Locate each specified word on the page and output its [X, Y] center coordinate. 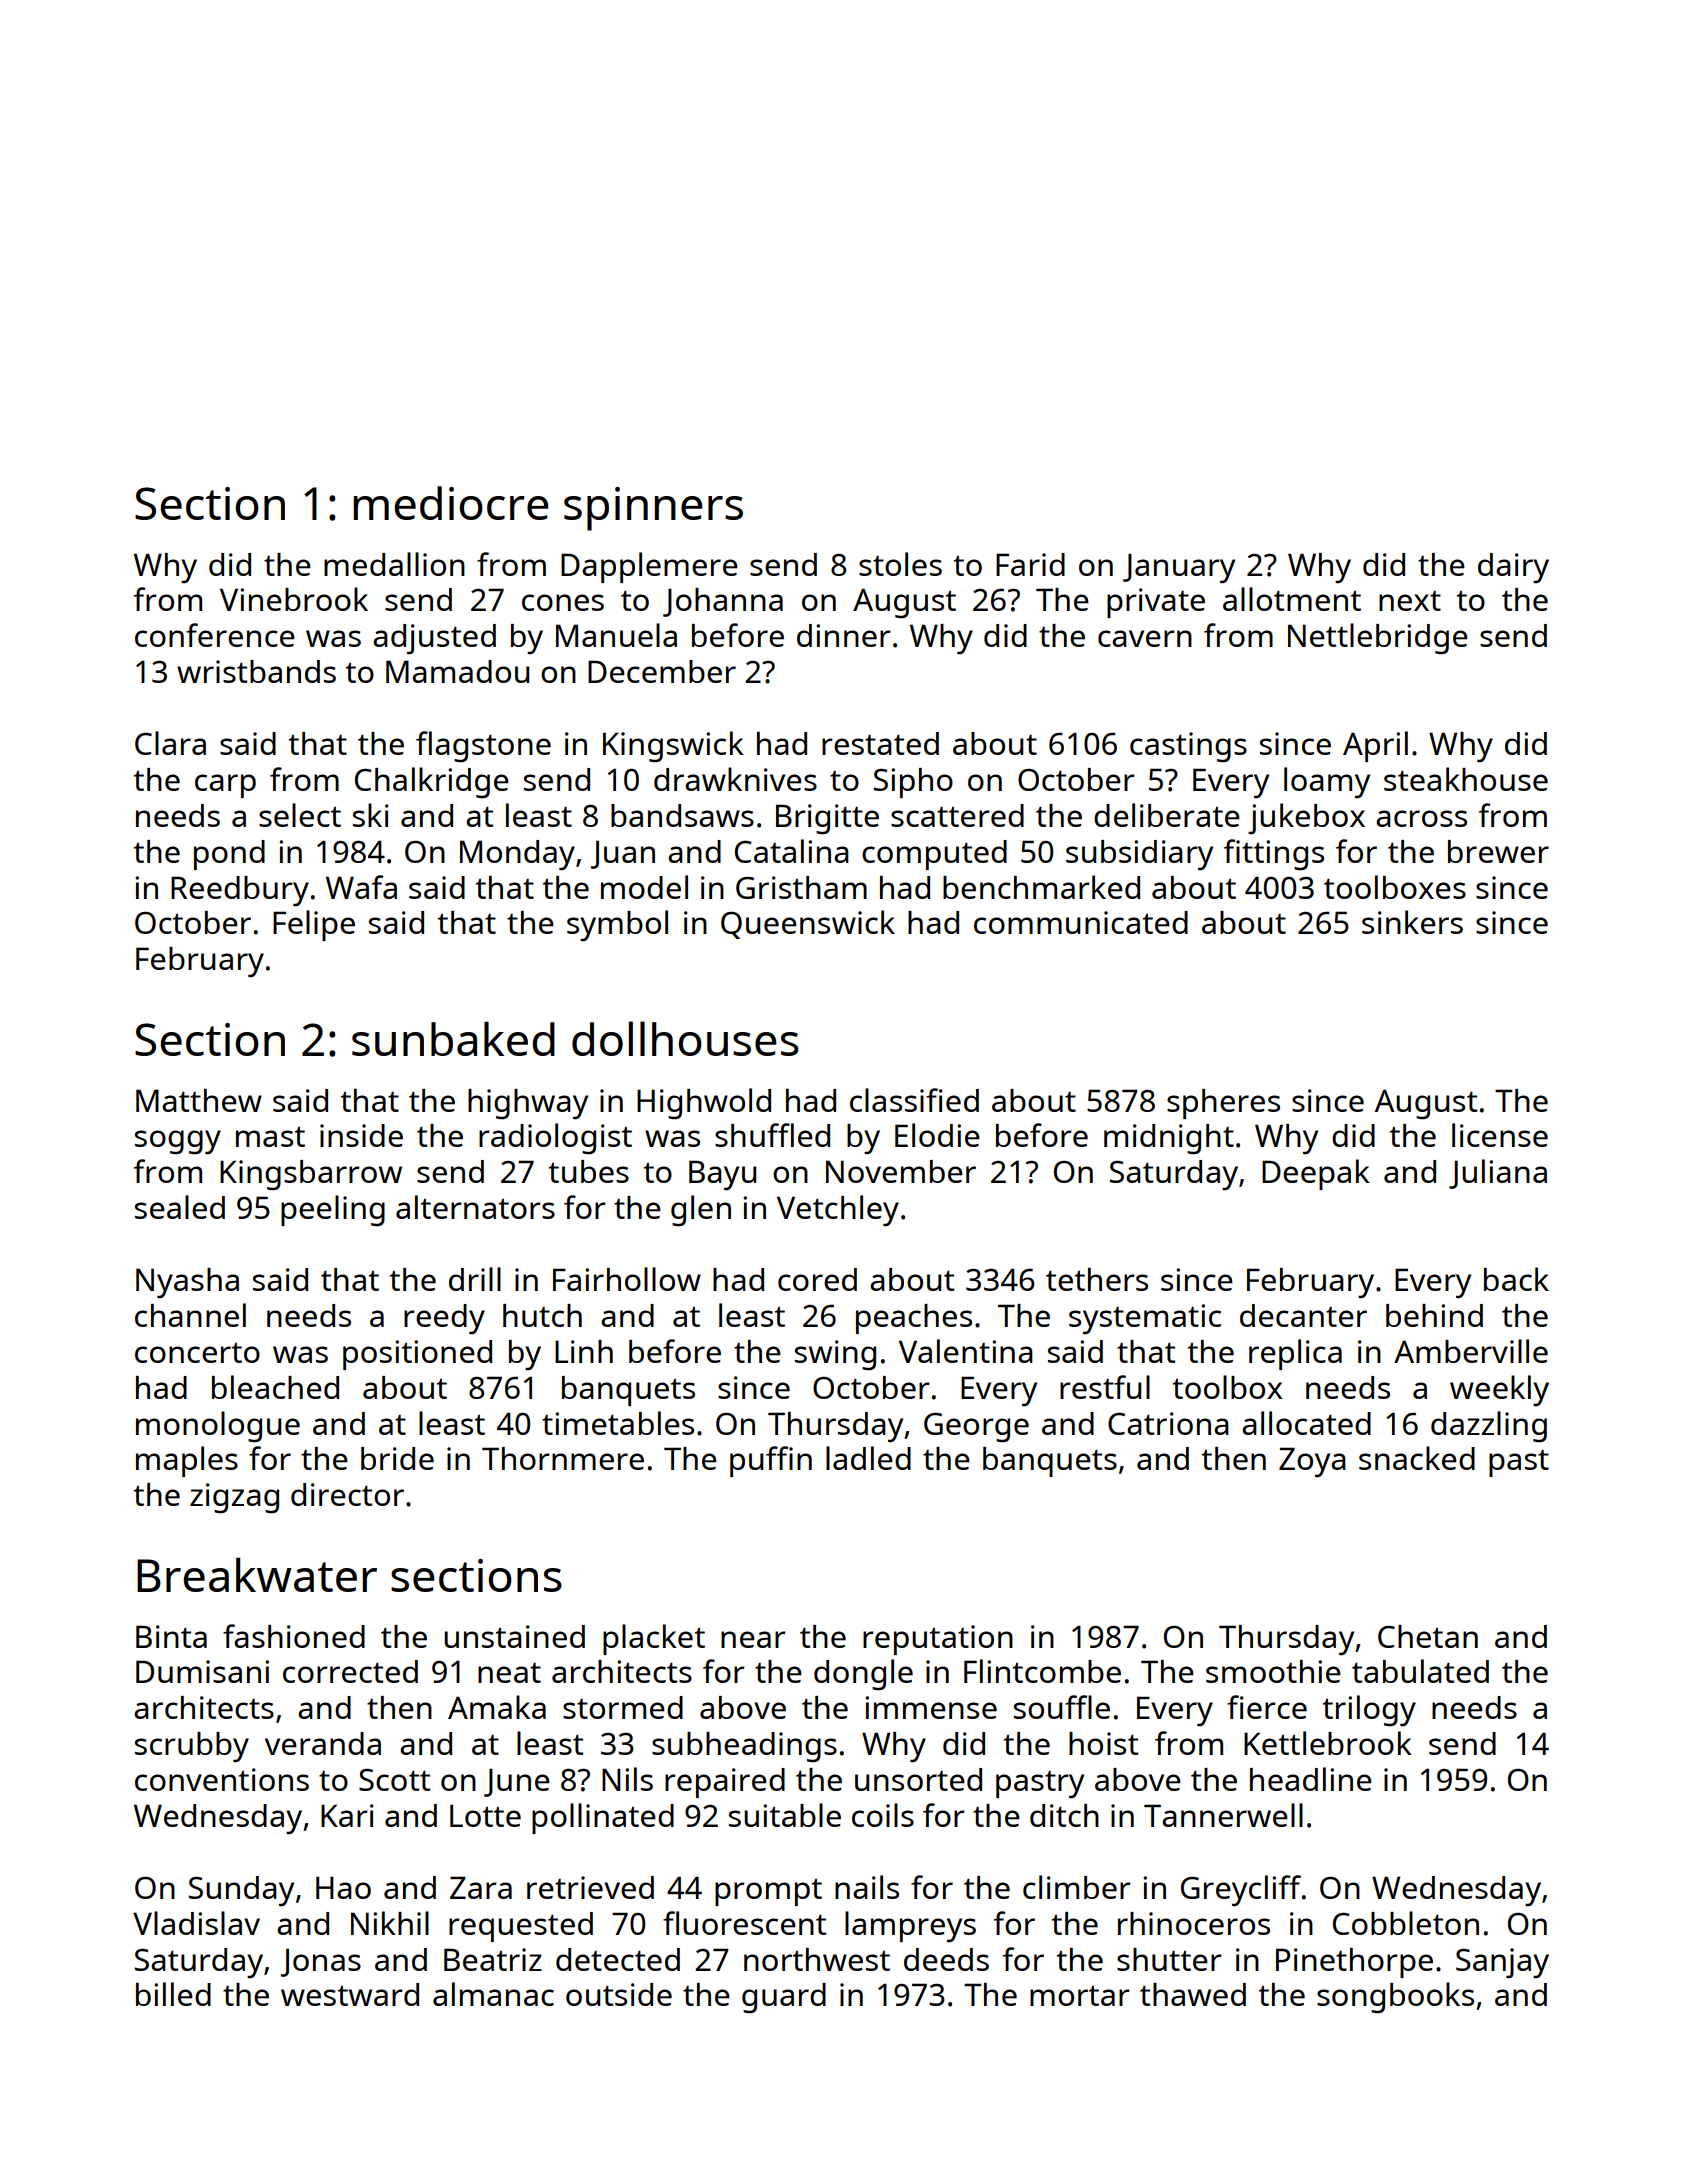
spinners [653, 509]
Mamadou [457, 671]
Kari [347, 1815]
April [1375, 746]
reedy [444, 1319]
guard [784, 1998]
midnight [1169, 1139]
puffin [771, 1461]
